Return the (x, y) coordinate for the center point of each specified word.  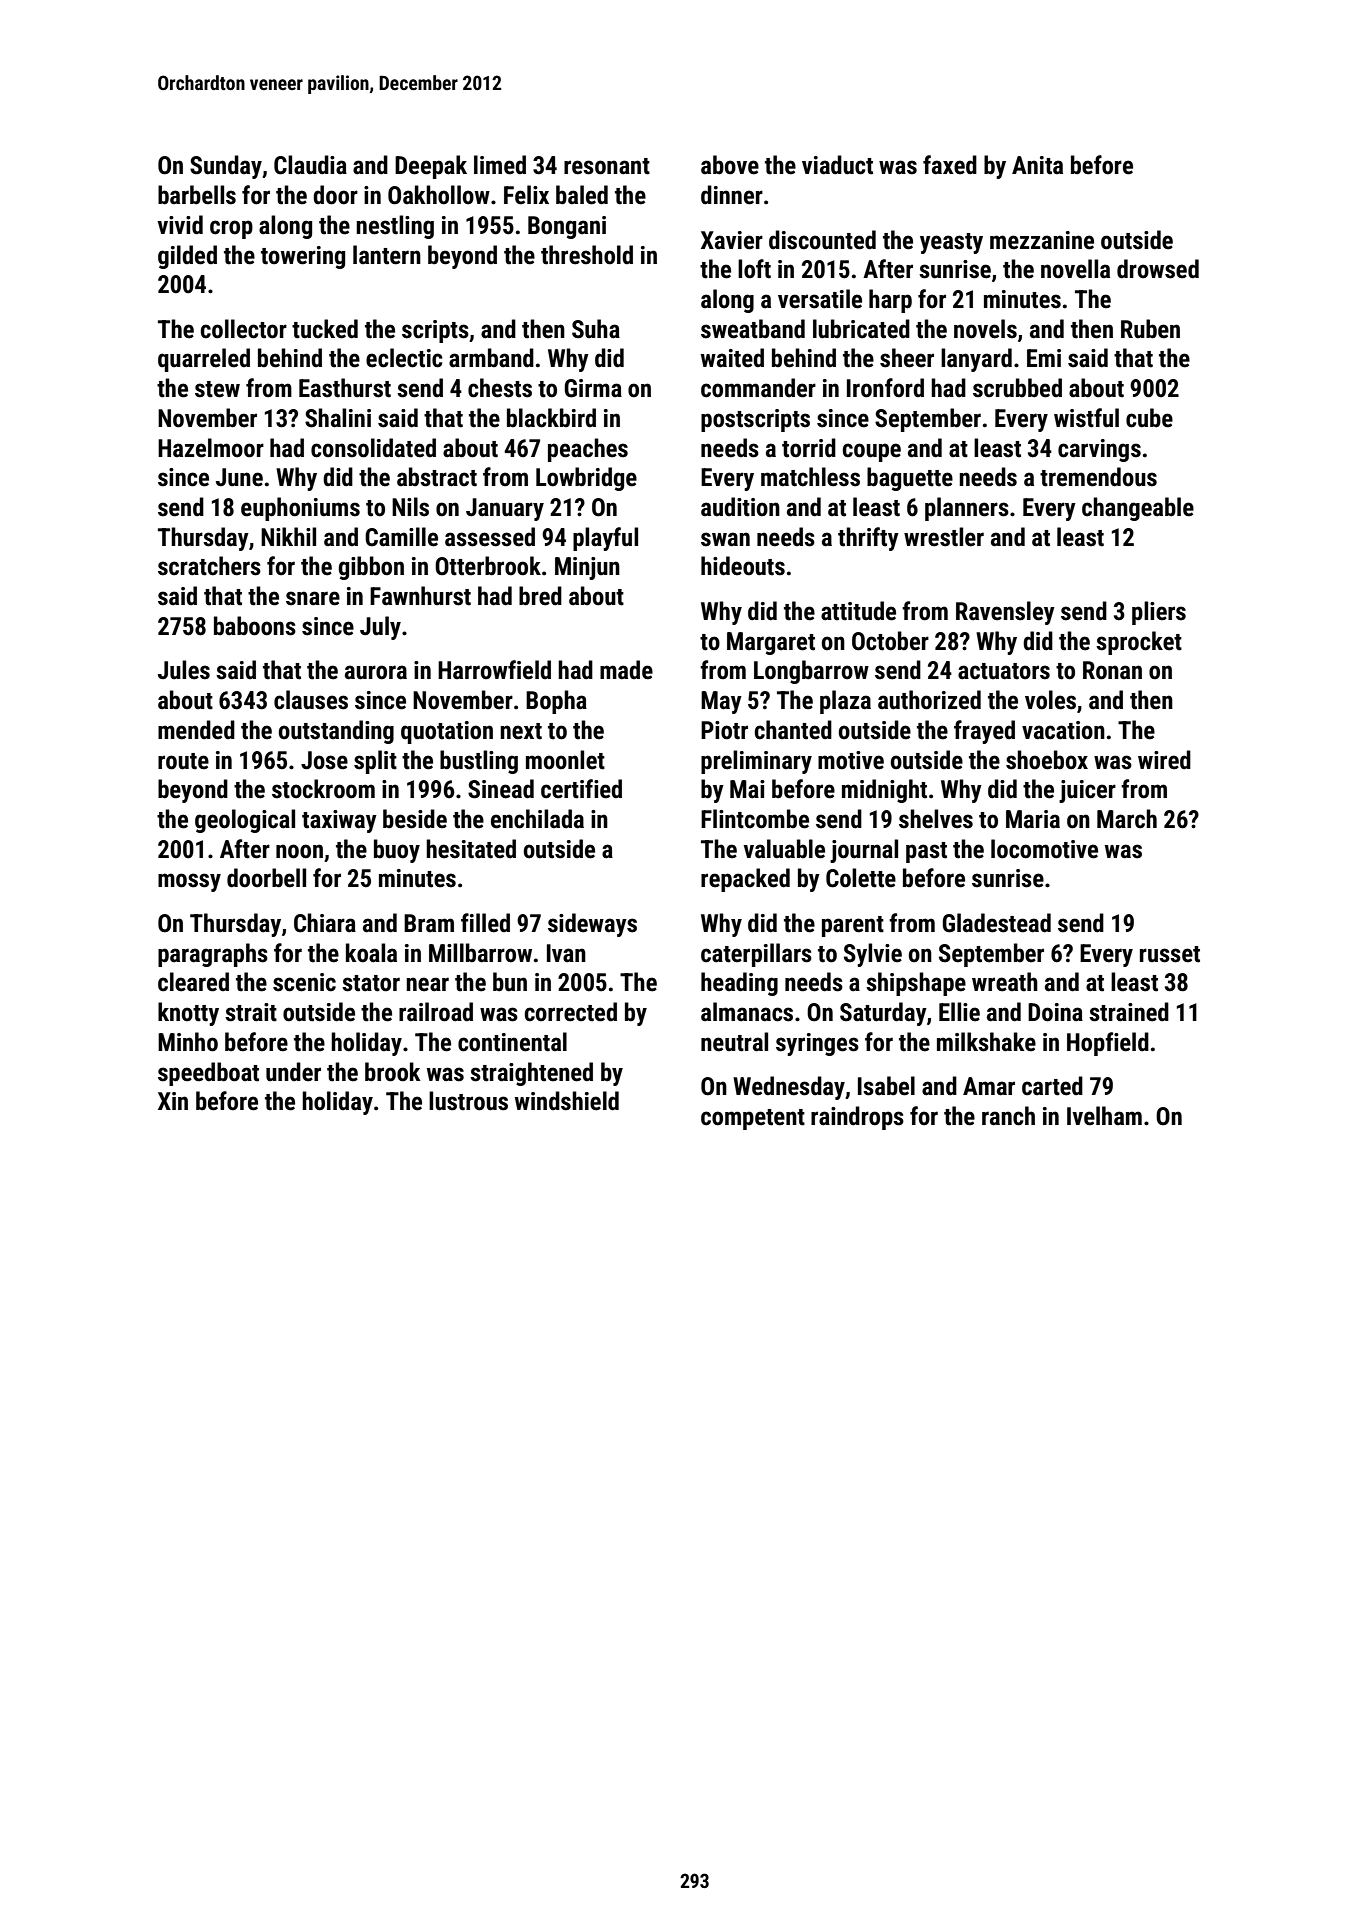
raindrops (857, 1118)
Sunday (226, 167)
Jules (184, 670)
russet (1170, 954)
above (730, 165)
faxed (950, 165)
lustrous (468, 1101)
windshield (567, 1101)
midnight (884, 791)
